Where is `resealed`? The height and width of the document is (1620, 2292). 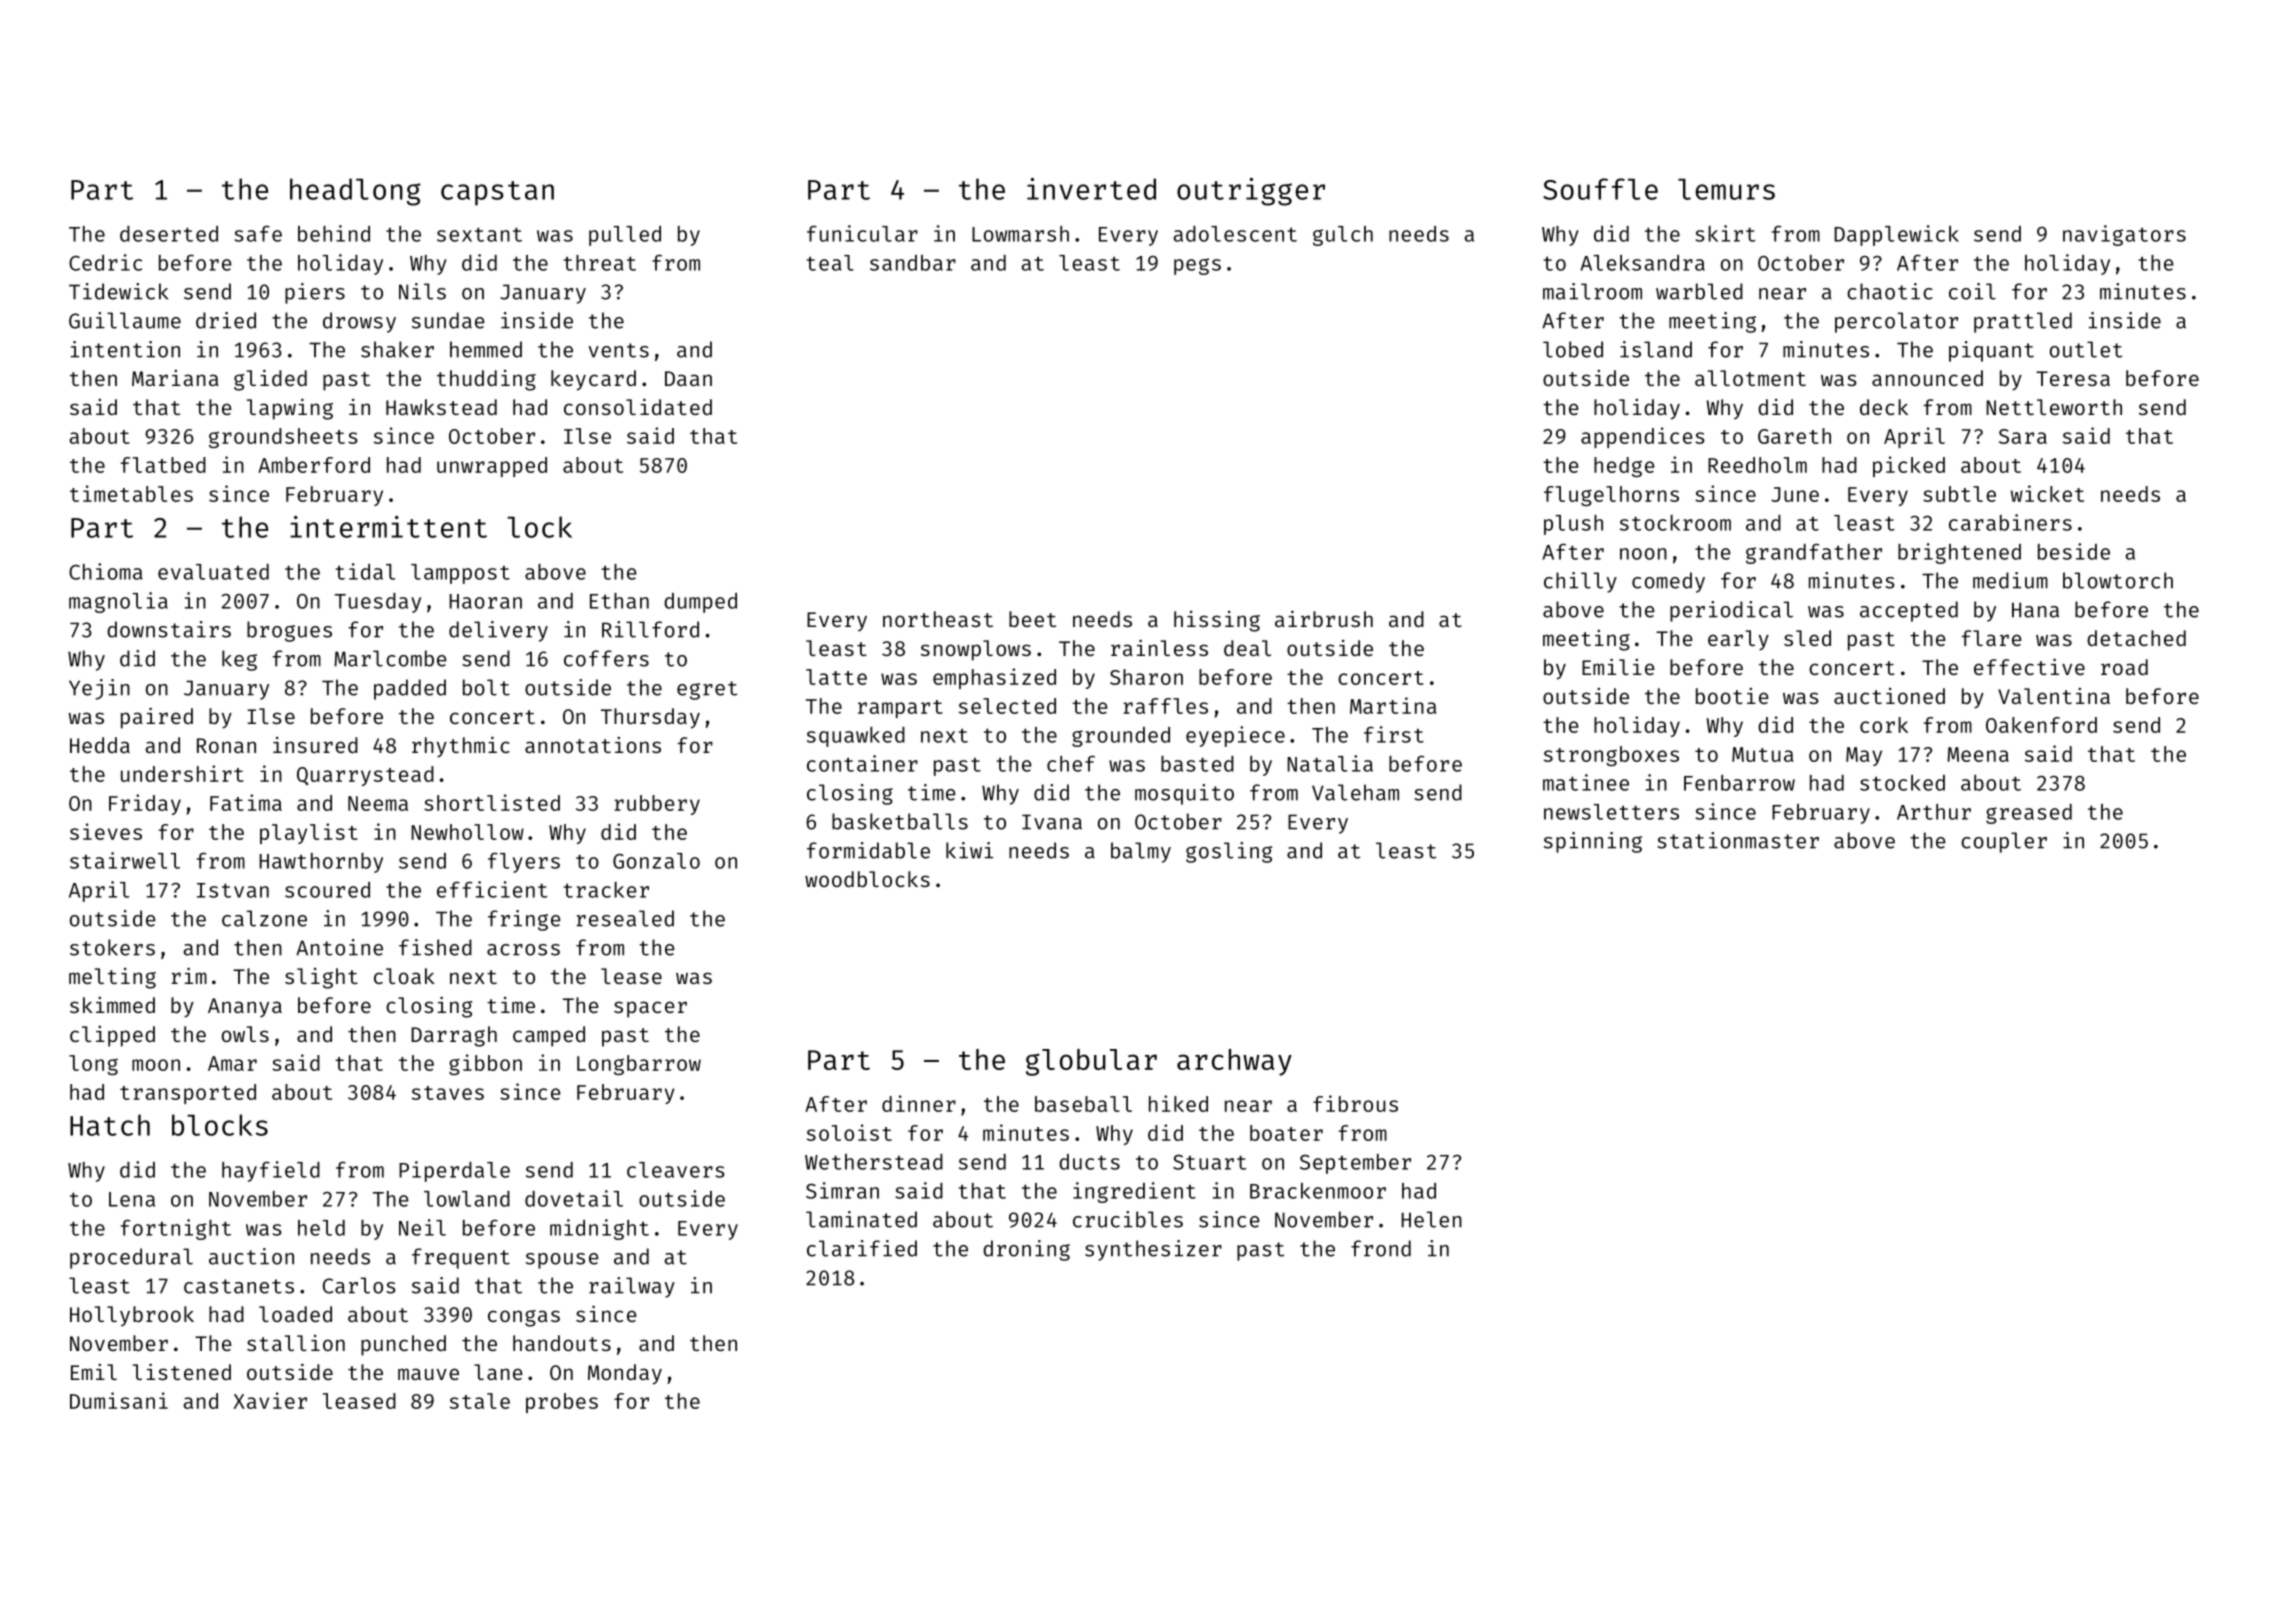
resealed is located at coordinates (625, 918).
